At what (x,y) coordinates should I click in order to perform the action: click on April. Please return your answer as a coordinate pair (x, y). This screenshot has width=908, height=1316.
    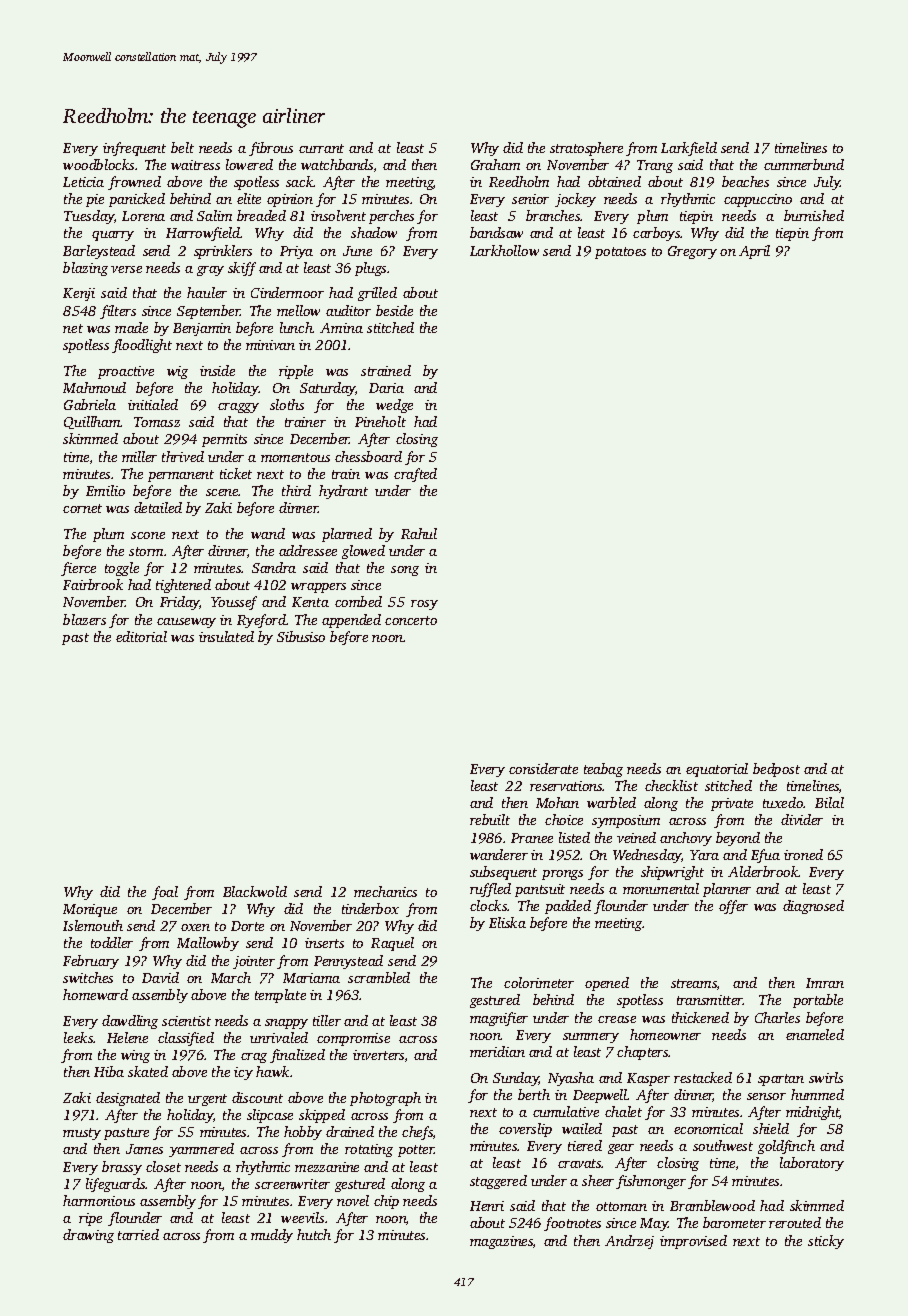
    Looking at the image, I should click on (754, 252).
